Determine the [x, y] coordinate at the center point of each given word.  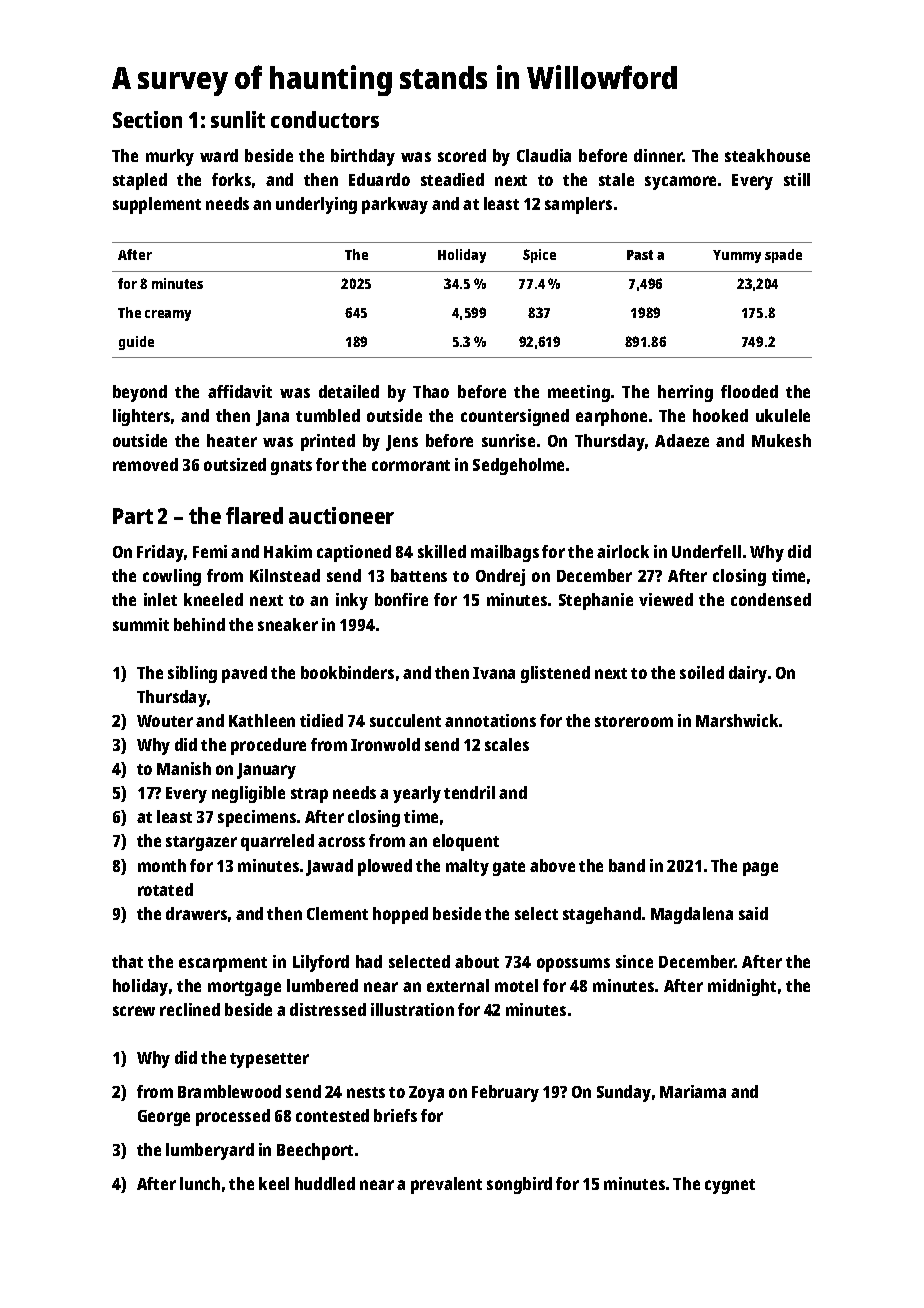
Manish [184, 768]
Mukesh [781, 440]
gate [509, 868]
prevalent [446, 1185]
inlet [160, 599]
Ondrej [500, 577]
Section [147, 119]
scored [462, 155]
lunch [200, 1183]
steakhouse [767, 155]
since [634, 961]
